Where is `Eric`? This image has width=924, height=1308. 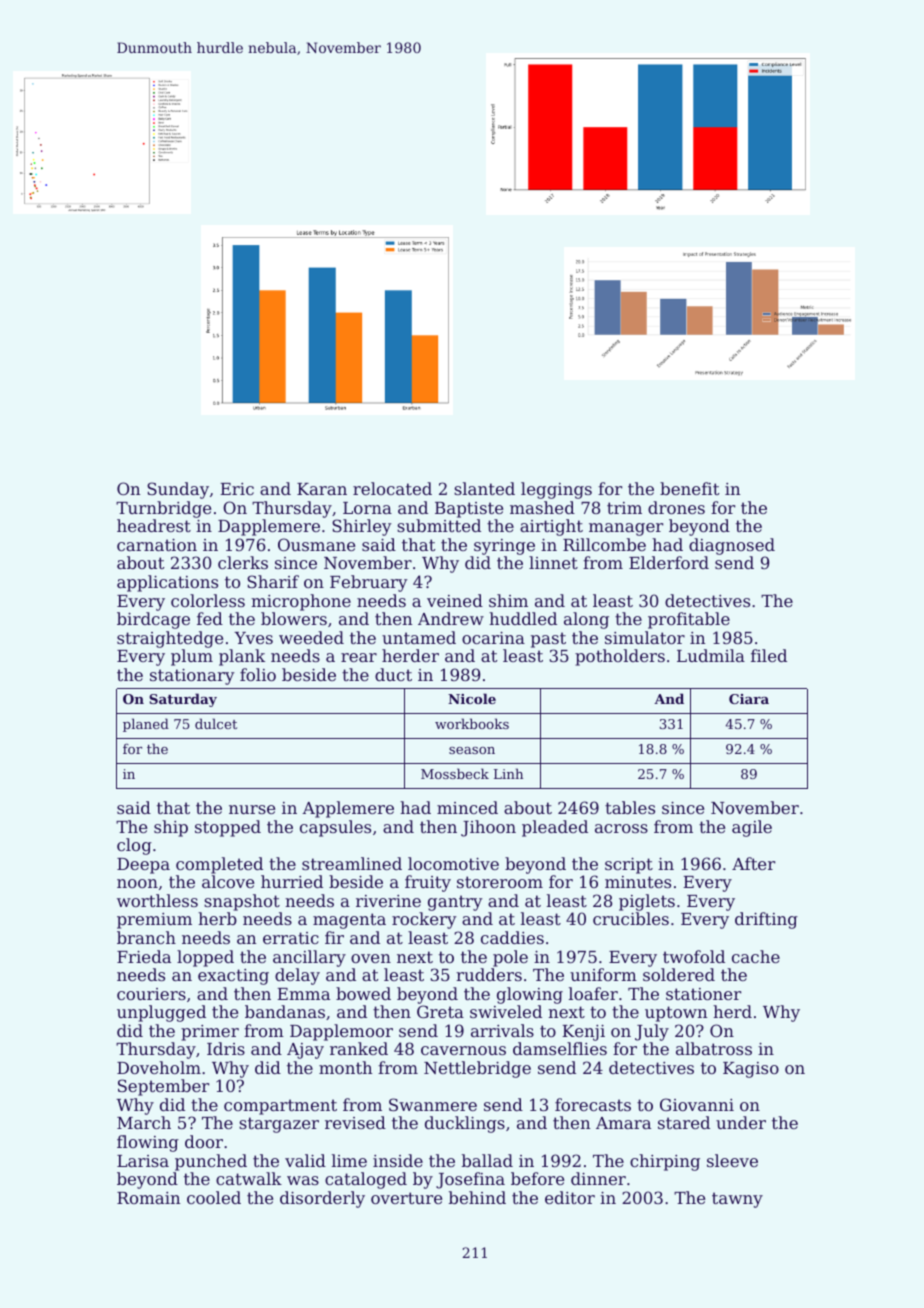
Eric is located at coordinates (237, 489).
